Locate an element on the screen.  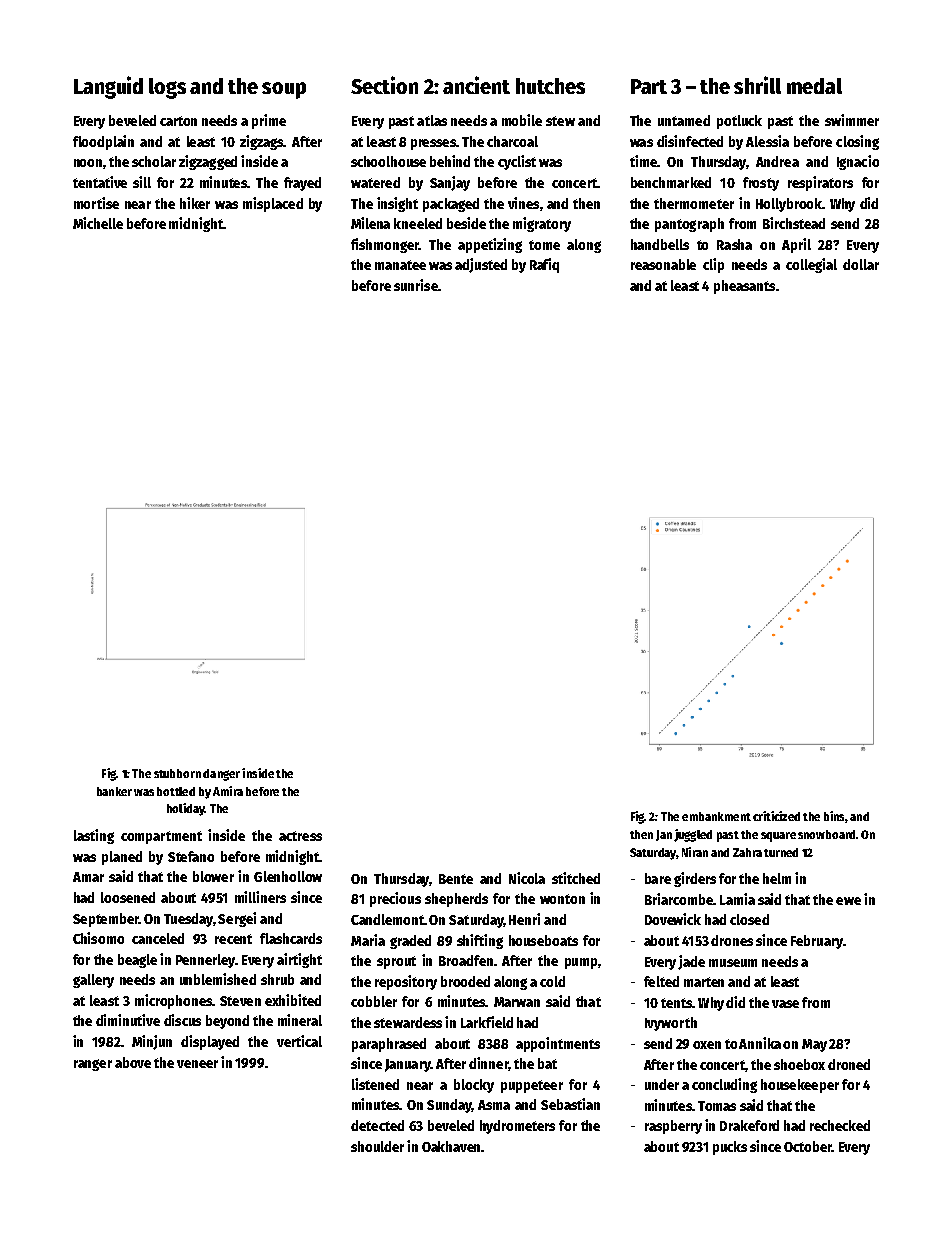
pucks is located at coordinates (730, 1148).
